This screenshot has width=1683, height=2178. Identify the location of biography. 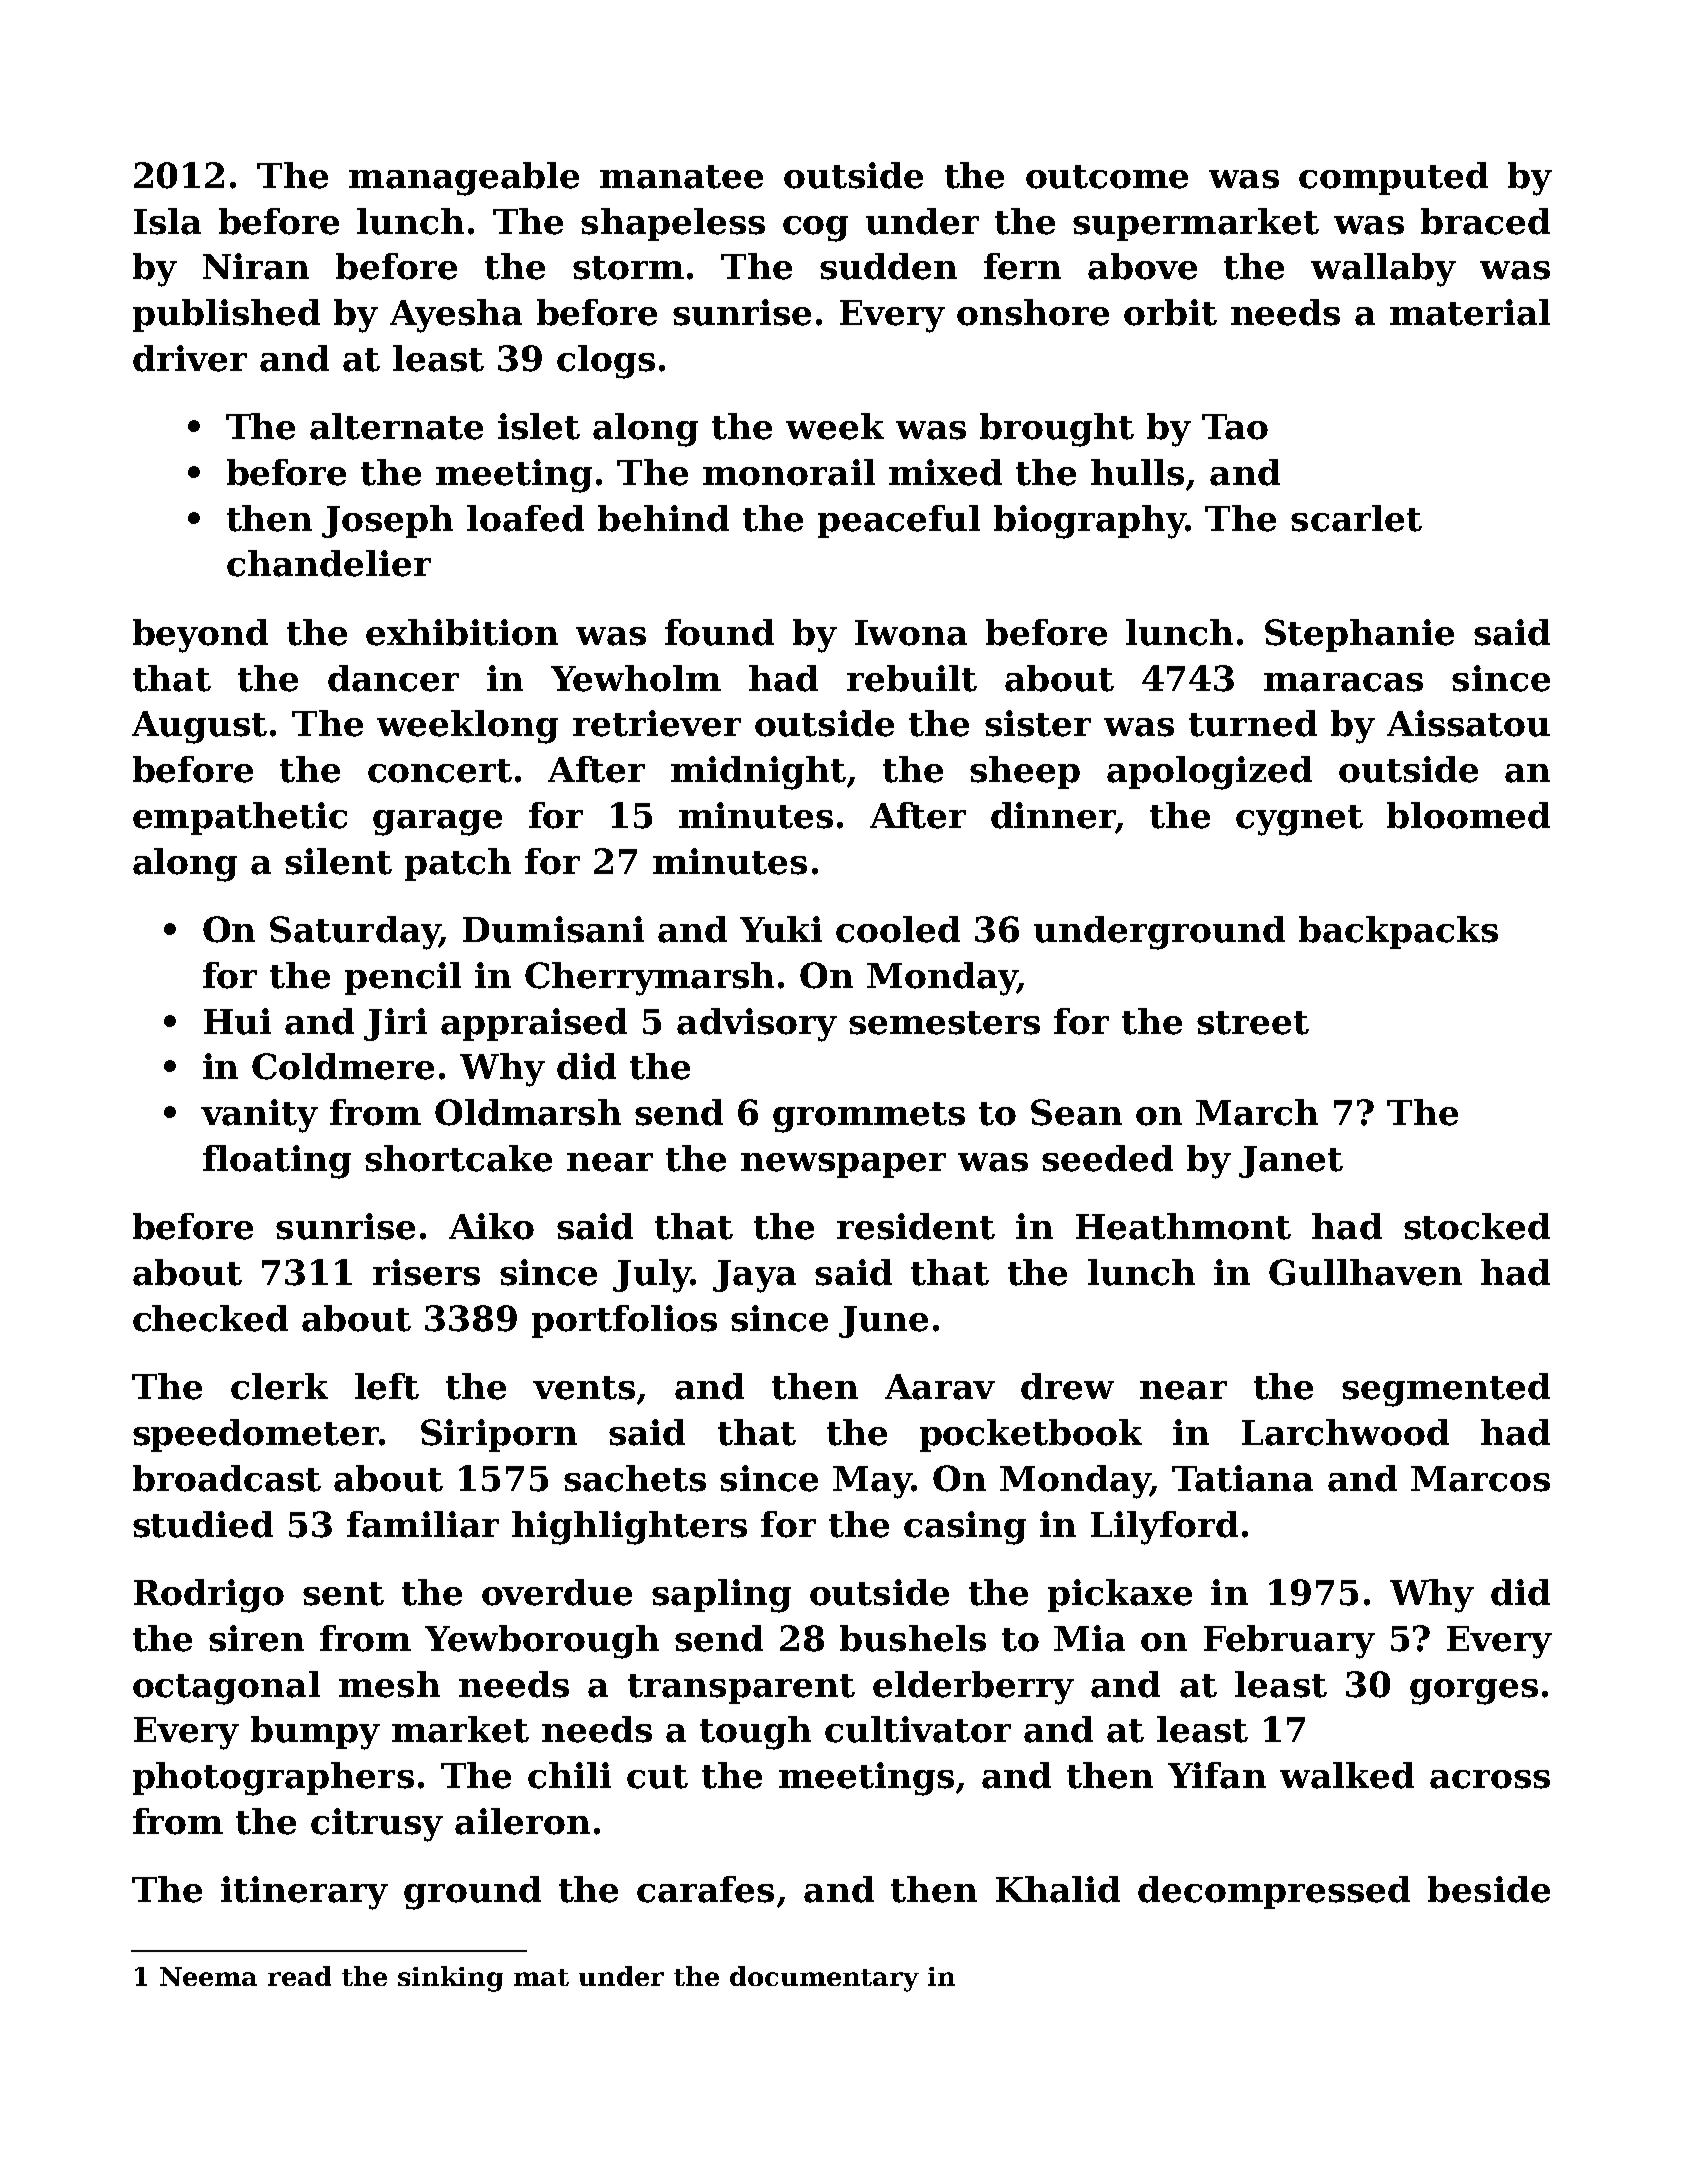
(1090, 522).
